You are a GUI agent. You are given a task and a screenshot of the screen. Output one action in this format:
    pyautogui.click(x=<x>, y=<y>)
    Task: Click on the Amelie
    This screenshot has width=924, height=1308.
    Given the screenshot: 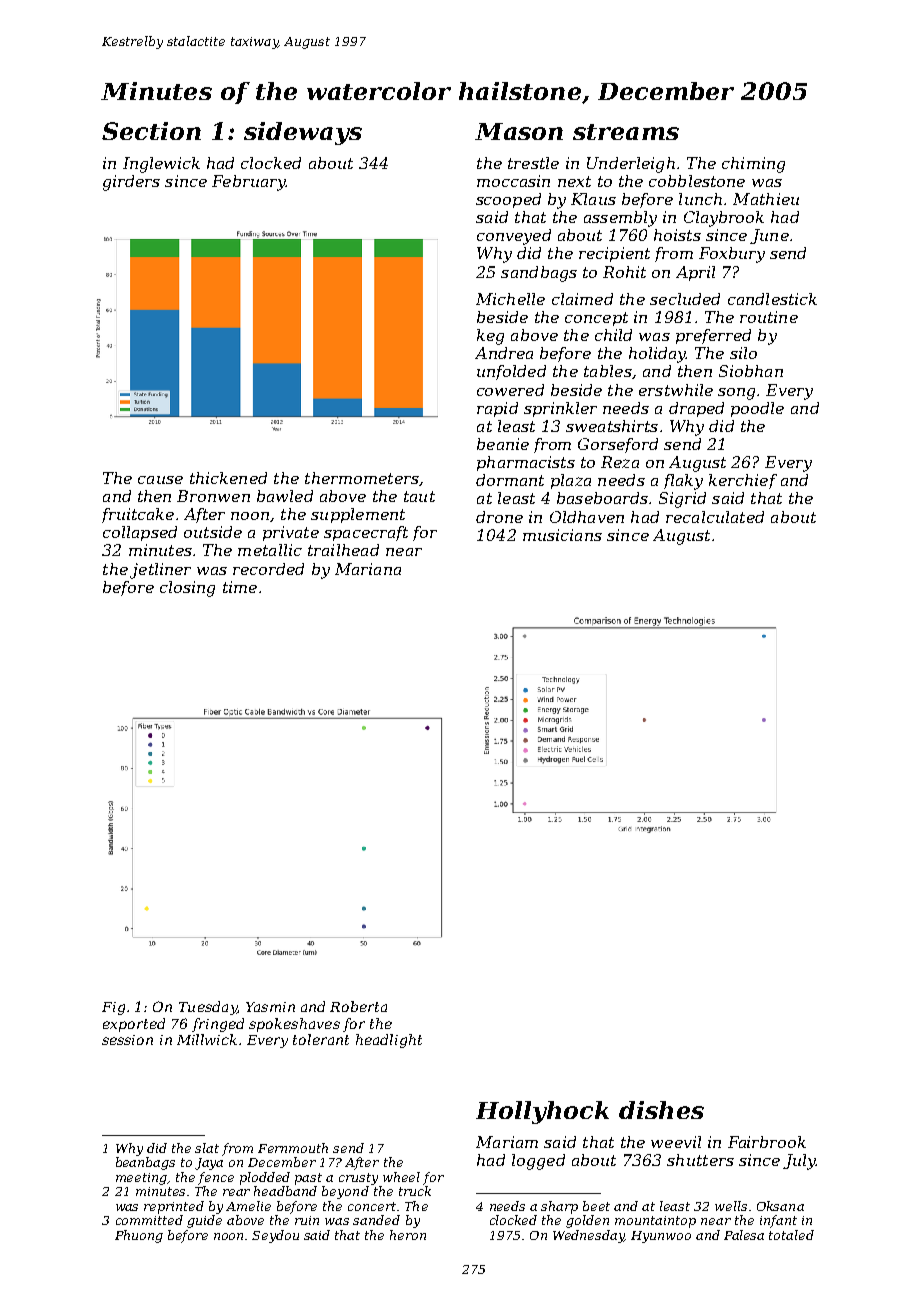 What is the action you would take?
    pyautogui.click(x=248, y=1206)
